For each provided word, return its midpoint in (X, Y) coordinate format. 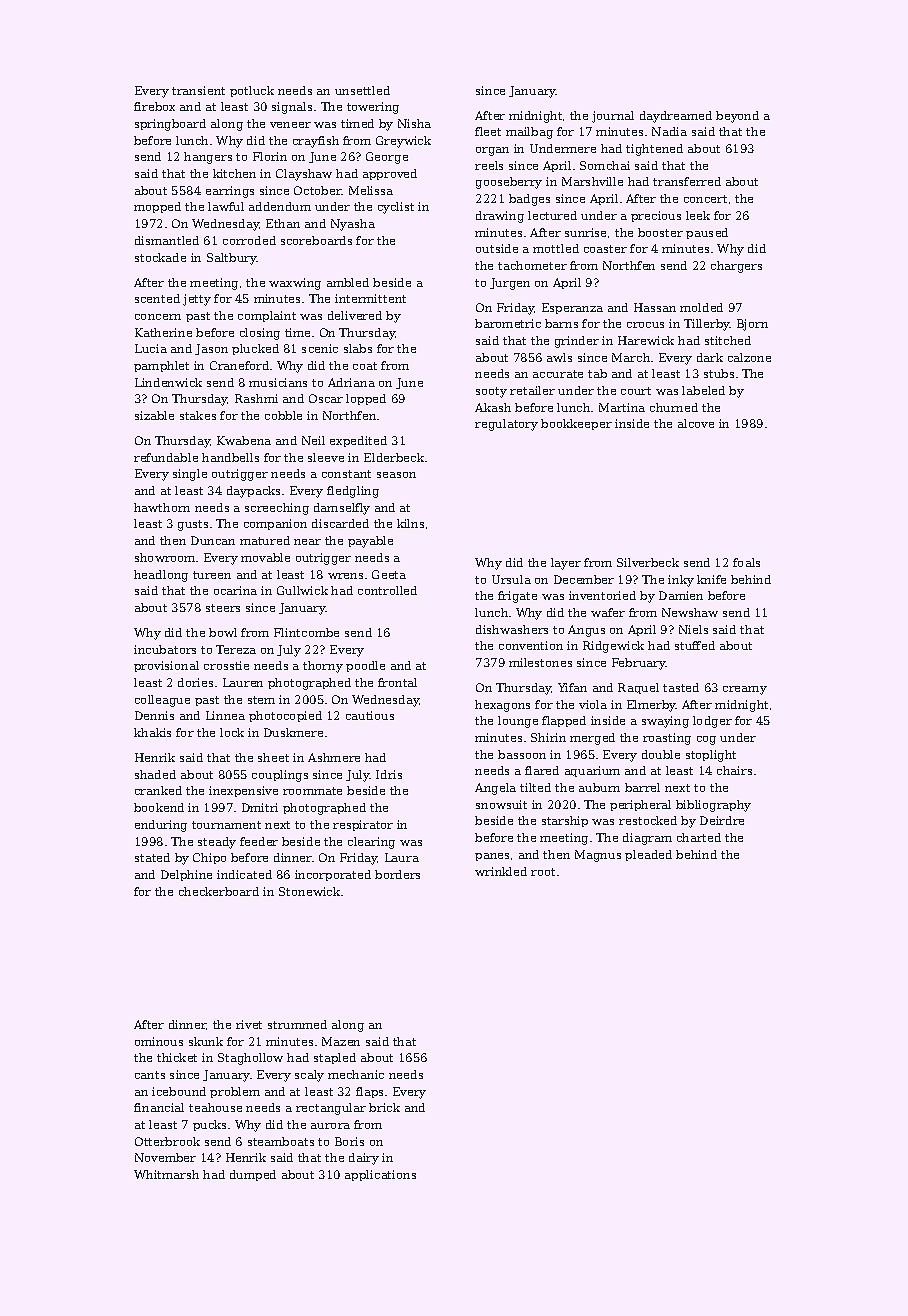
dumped (253, 1175)
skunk (206, 1041)
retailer (532, 390)
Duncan (213, 540)
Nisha (414, 123)
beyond (737, 117)
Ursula (511, 579)
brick (384, 1107)
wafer (608, 612)
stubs (719, 373)
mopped (157, 207)
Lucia (151, 348)
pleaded (648, 855)
